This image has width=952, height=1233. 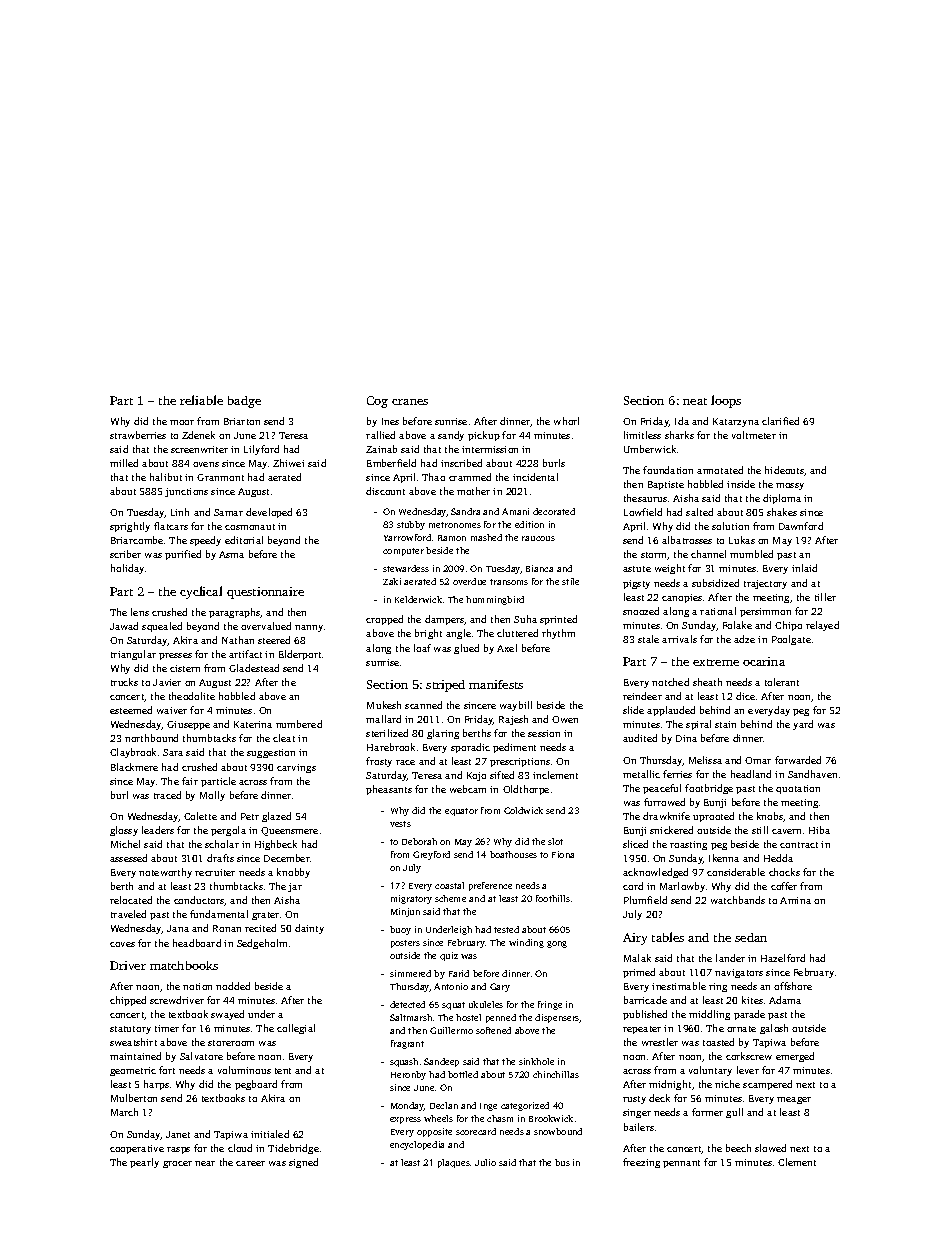 I want to click on badge, so click(x=244, y=402).
